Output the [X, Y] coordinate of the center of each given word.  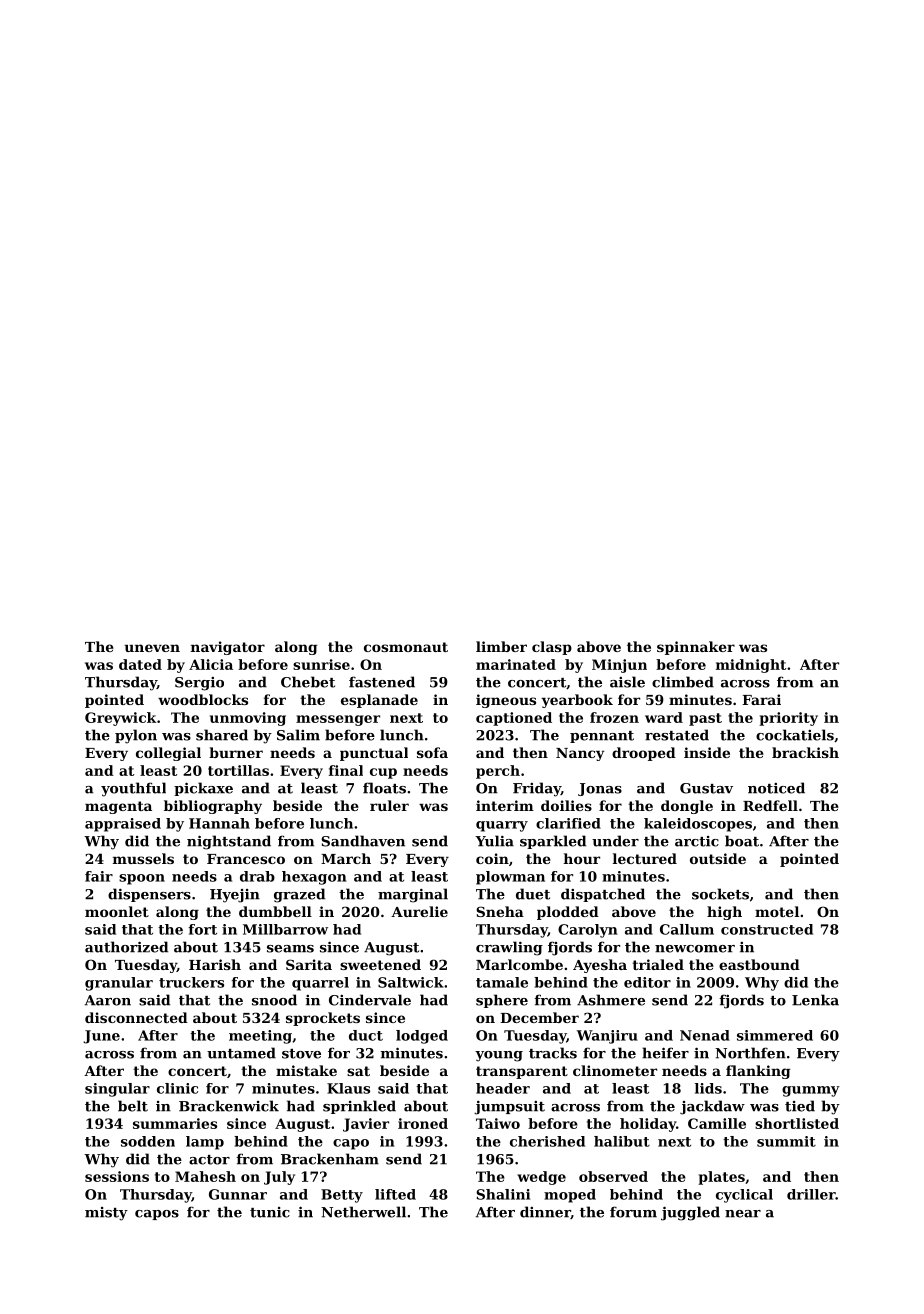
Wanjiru [607, 1037]
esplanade [379, 701]
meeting [260, 1037]
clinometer [615, 1070]
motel [777, 911]
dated [140, 664]
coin [492, 858]
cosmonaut [406, 647]
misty [106, 1214]
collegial [168, 754]
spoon [142, 879]
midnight [751, 666]
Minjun [619, 666]
